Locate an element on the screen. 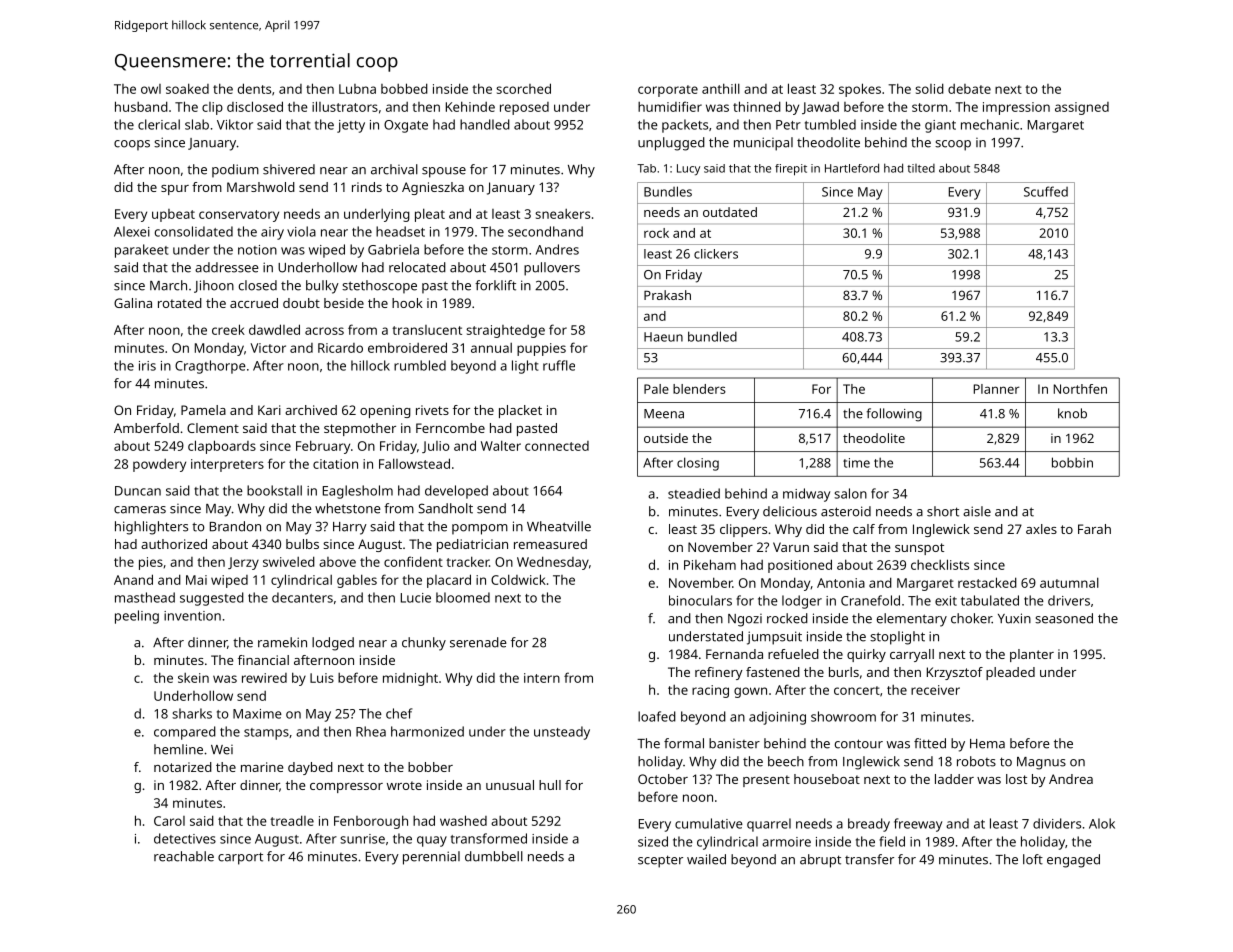 The height and width of the screenshot is (952, 1233). Scuffed is located at coordinates (1046, 191).
